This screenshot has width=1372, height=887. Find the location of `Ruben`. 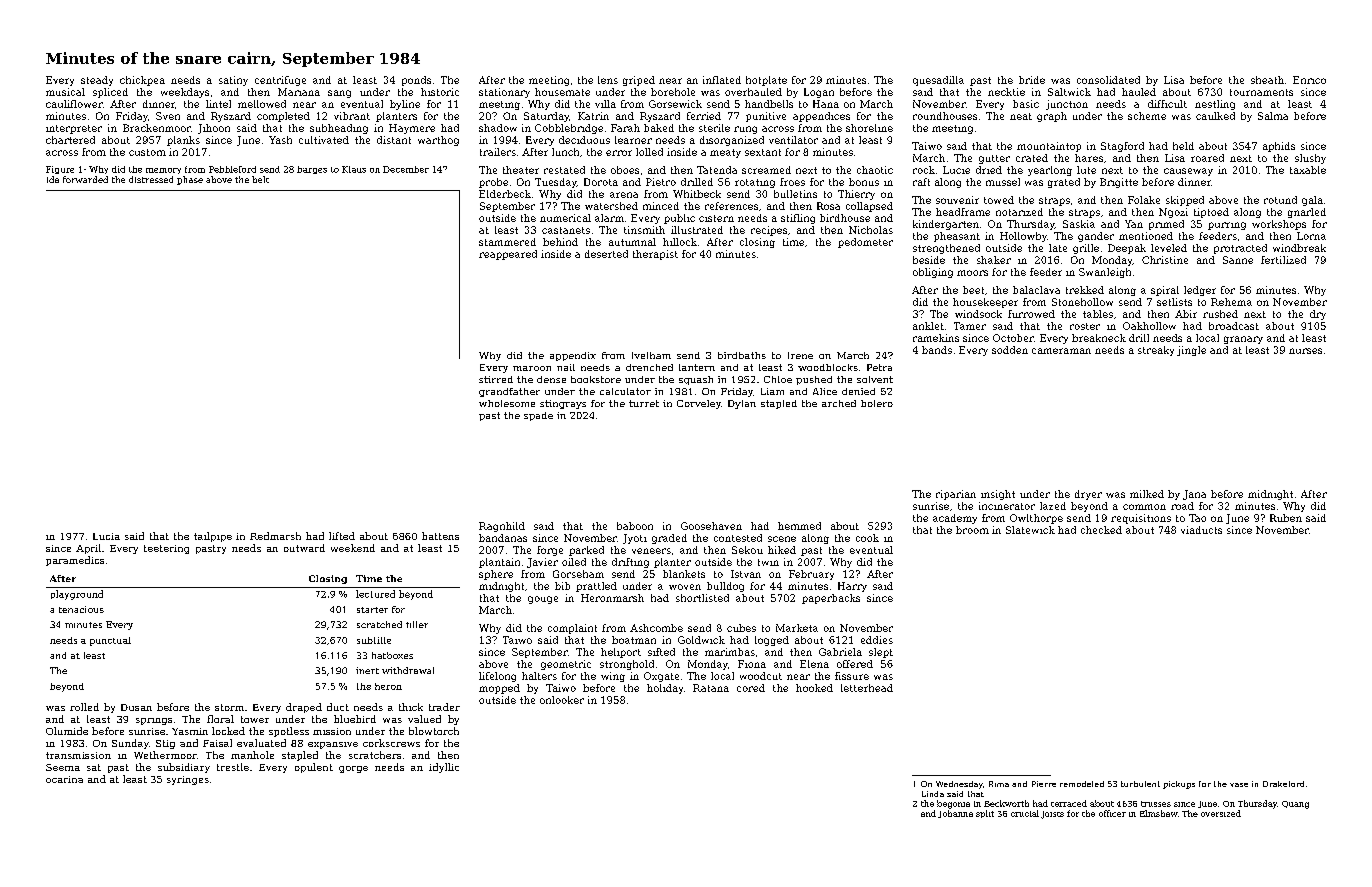

Ruben is located at coordinates (1286, 518).
